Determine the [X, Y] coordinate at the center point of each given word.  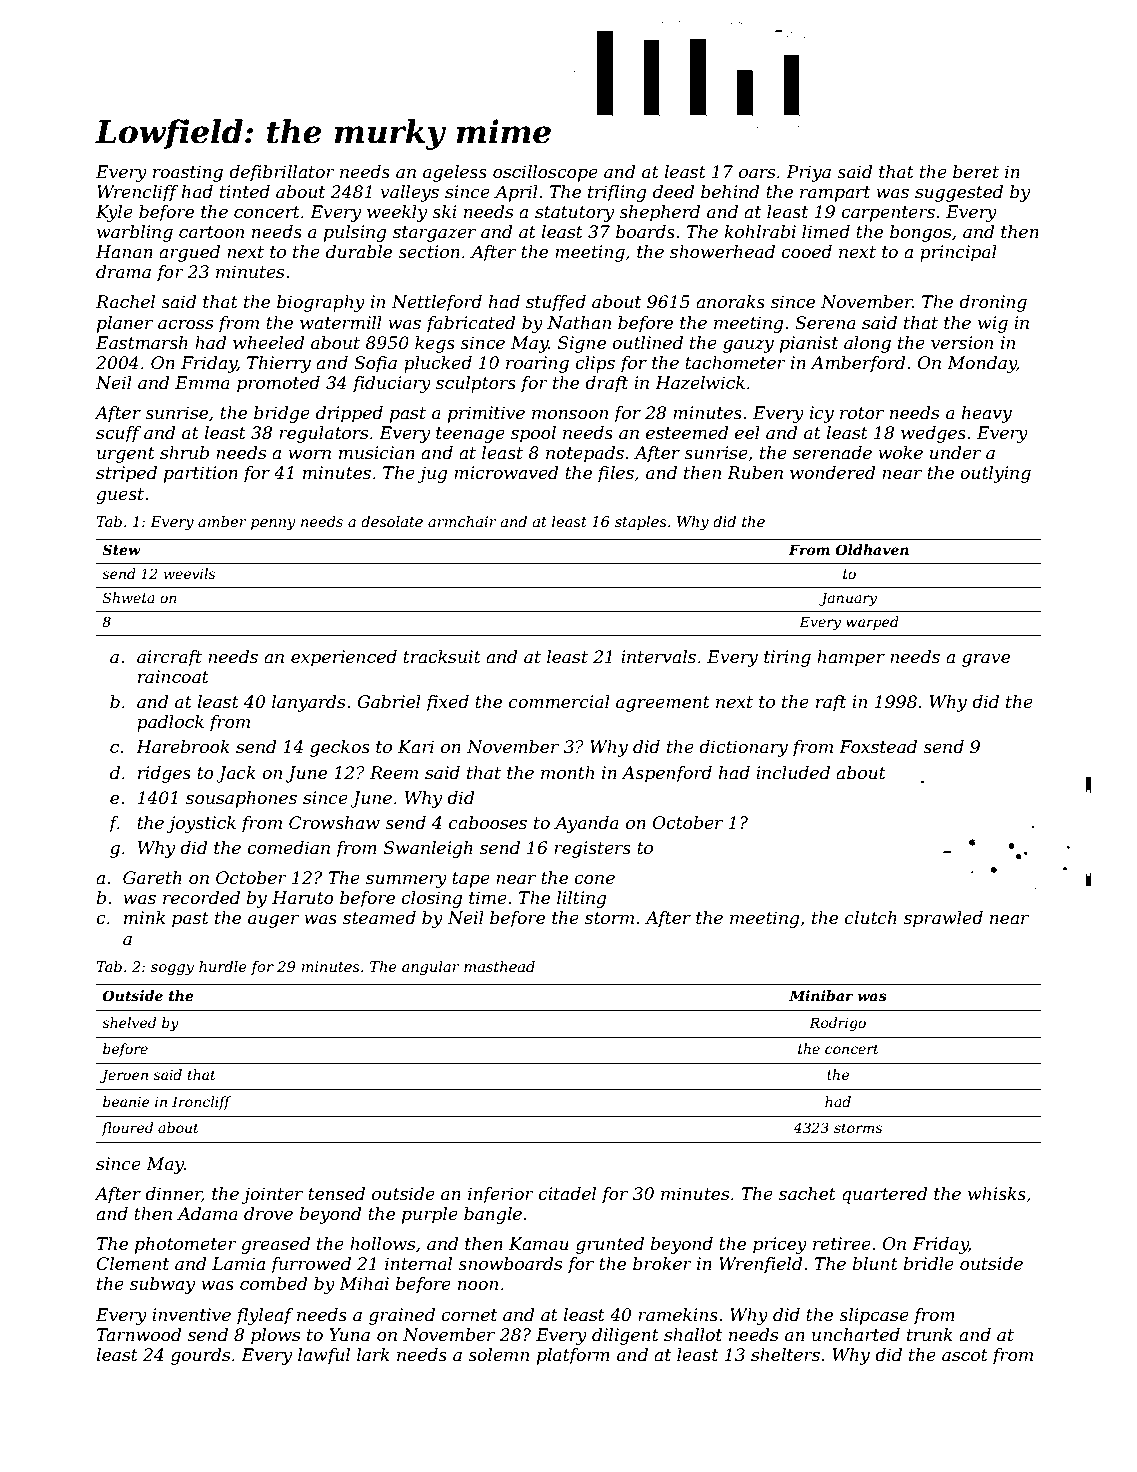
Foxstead [878, 747]
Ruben [755, 472]
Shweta [129, 597]
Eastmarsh [142, 342]
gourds [200, 1356]
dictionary [743, 748]
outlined [647, 343]
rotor [862, 413]
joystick [201, 824]
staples [641, 523]
